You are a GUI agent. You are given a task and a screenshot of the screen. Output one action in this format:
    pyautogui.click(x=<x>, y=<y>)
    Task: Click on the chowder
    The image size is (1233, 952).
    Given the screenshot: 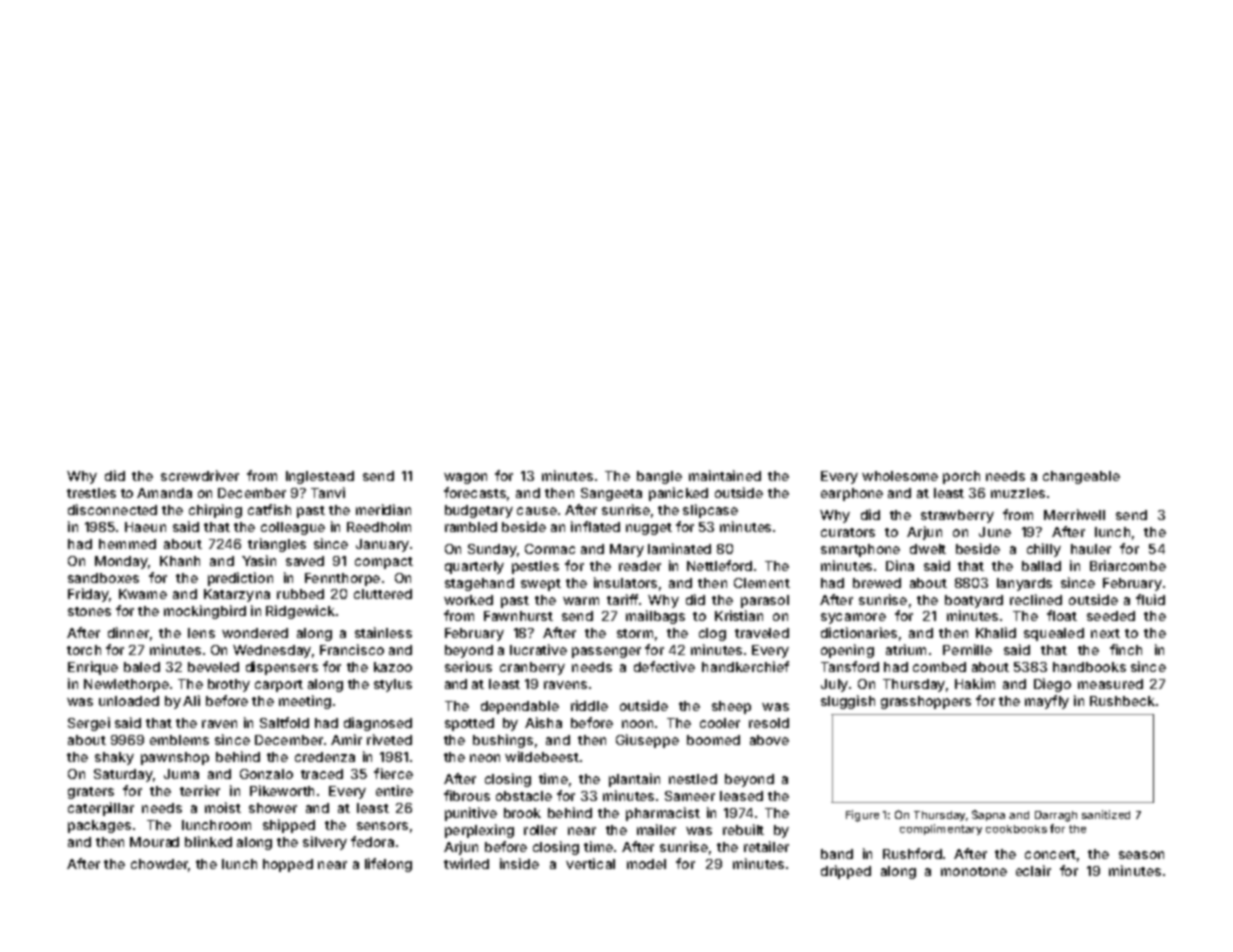 What is the action you would take?
    pyautogui.click(x=159, y=864)
